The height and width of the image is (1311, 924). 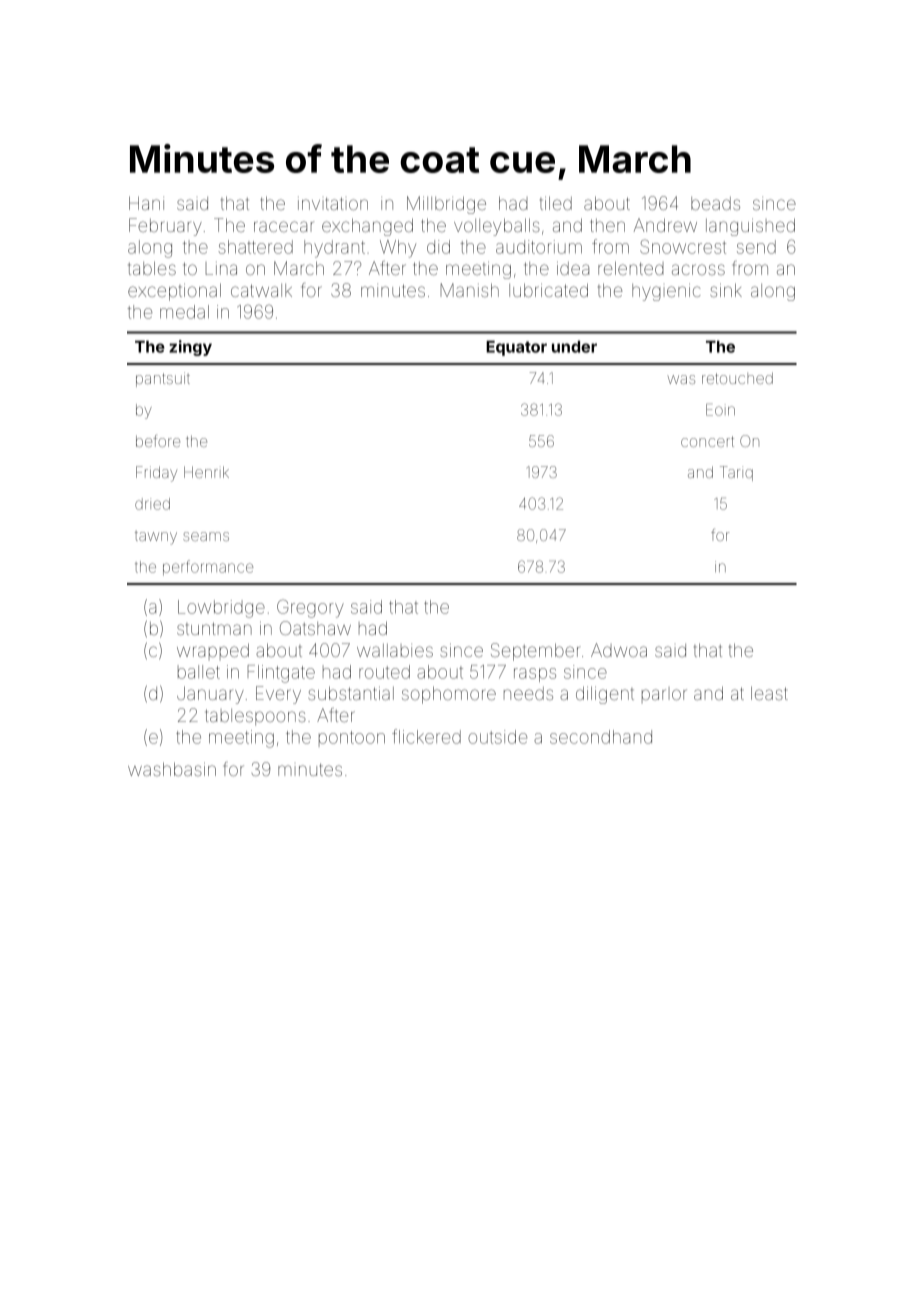 I want to click on outside, so click(x=497, y=737).
